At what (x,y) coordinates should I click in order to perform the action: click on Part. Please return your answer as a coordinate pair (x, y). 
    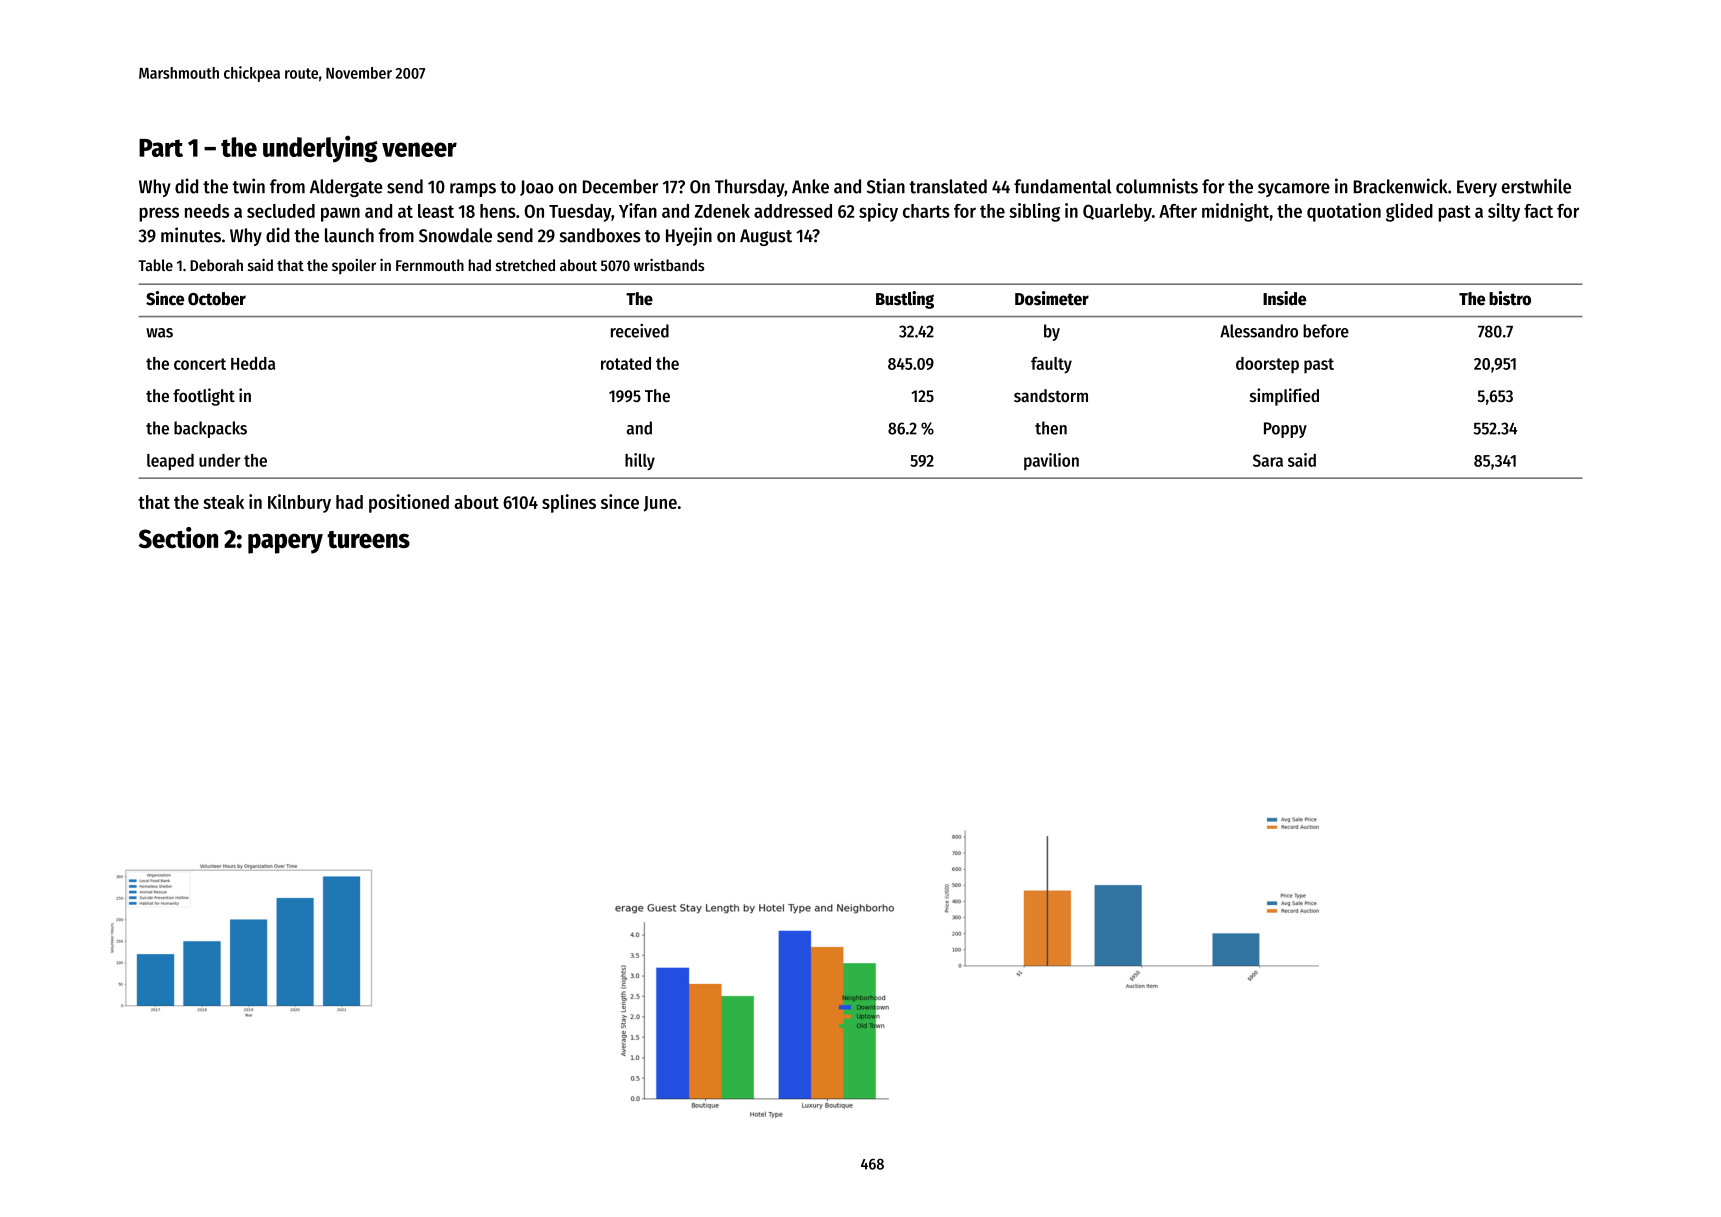
    Looking at the image, I should click on (161, 148).
